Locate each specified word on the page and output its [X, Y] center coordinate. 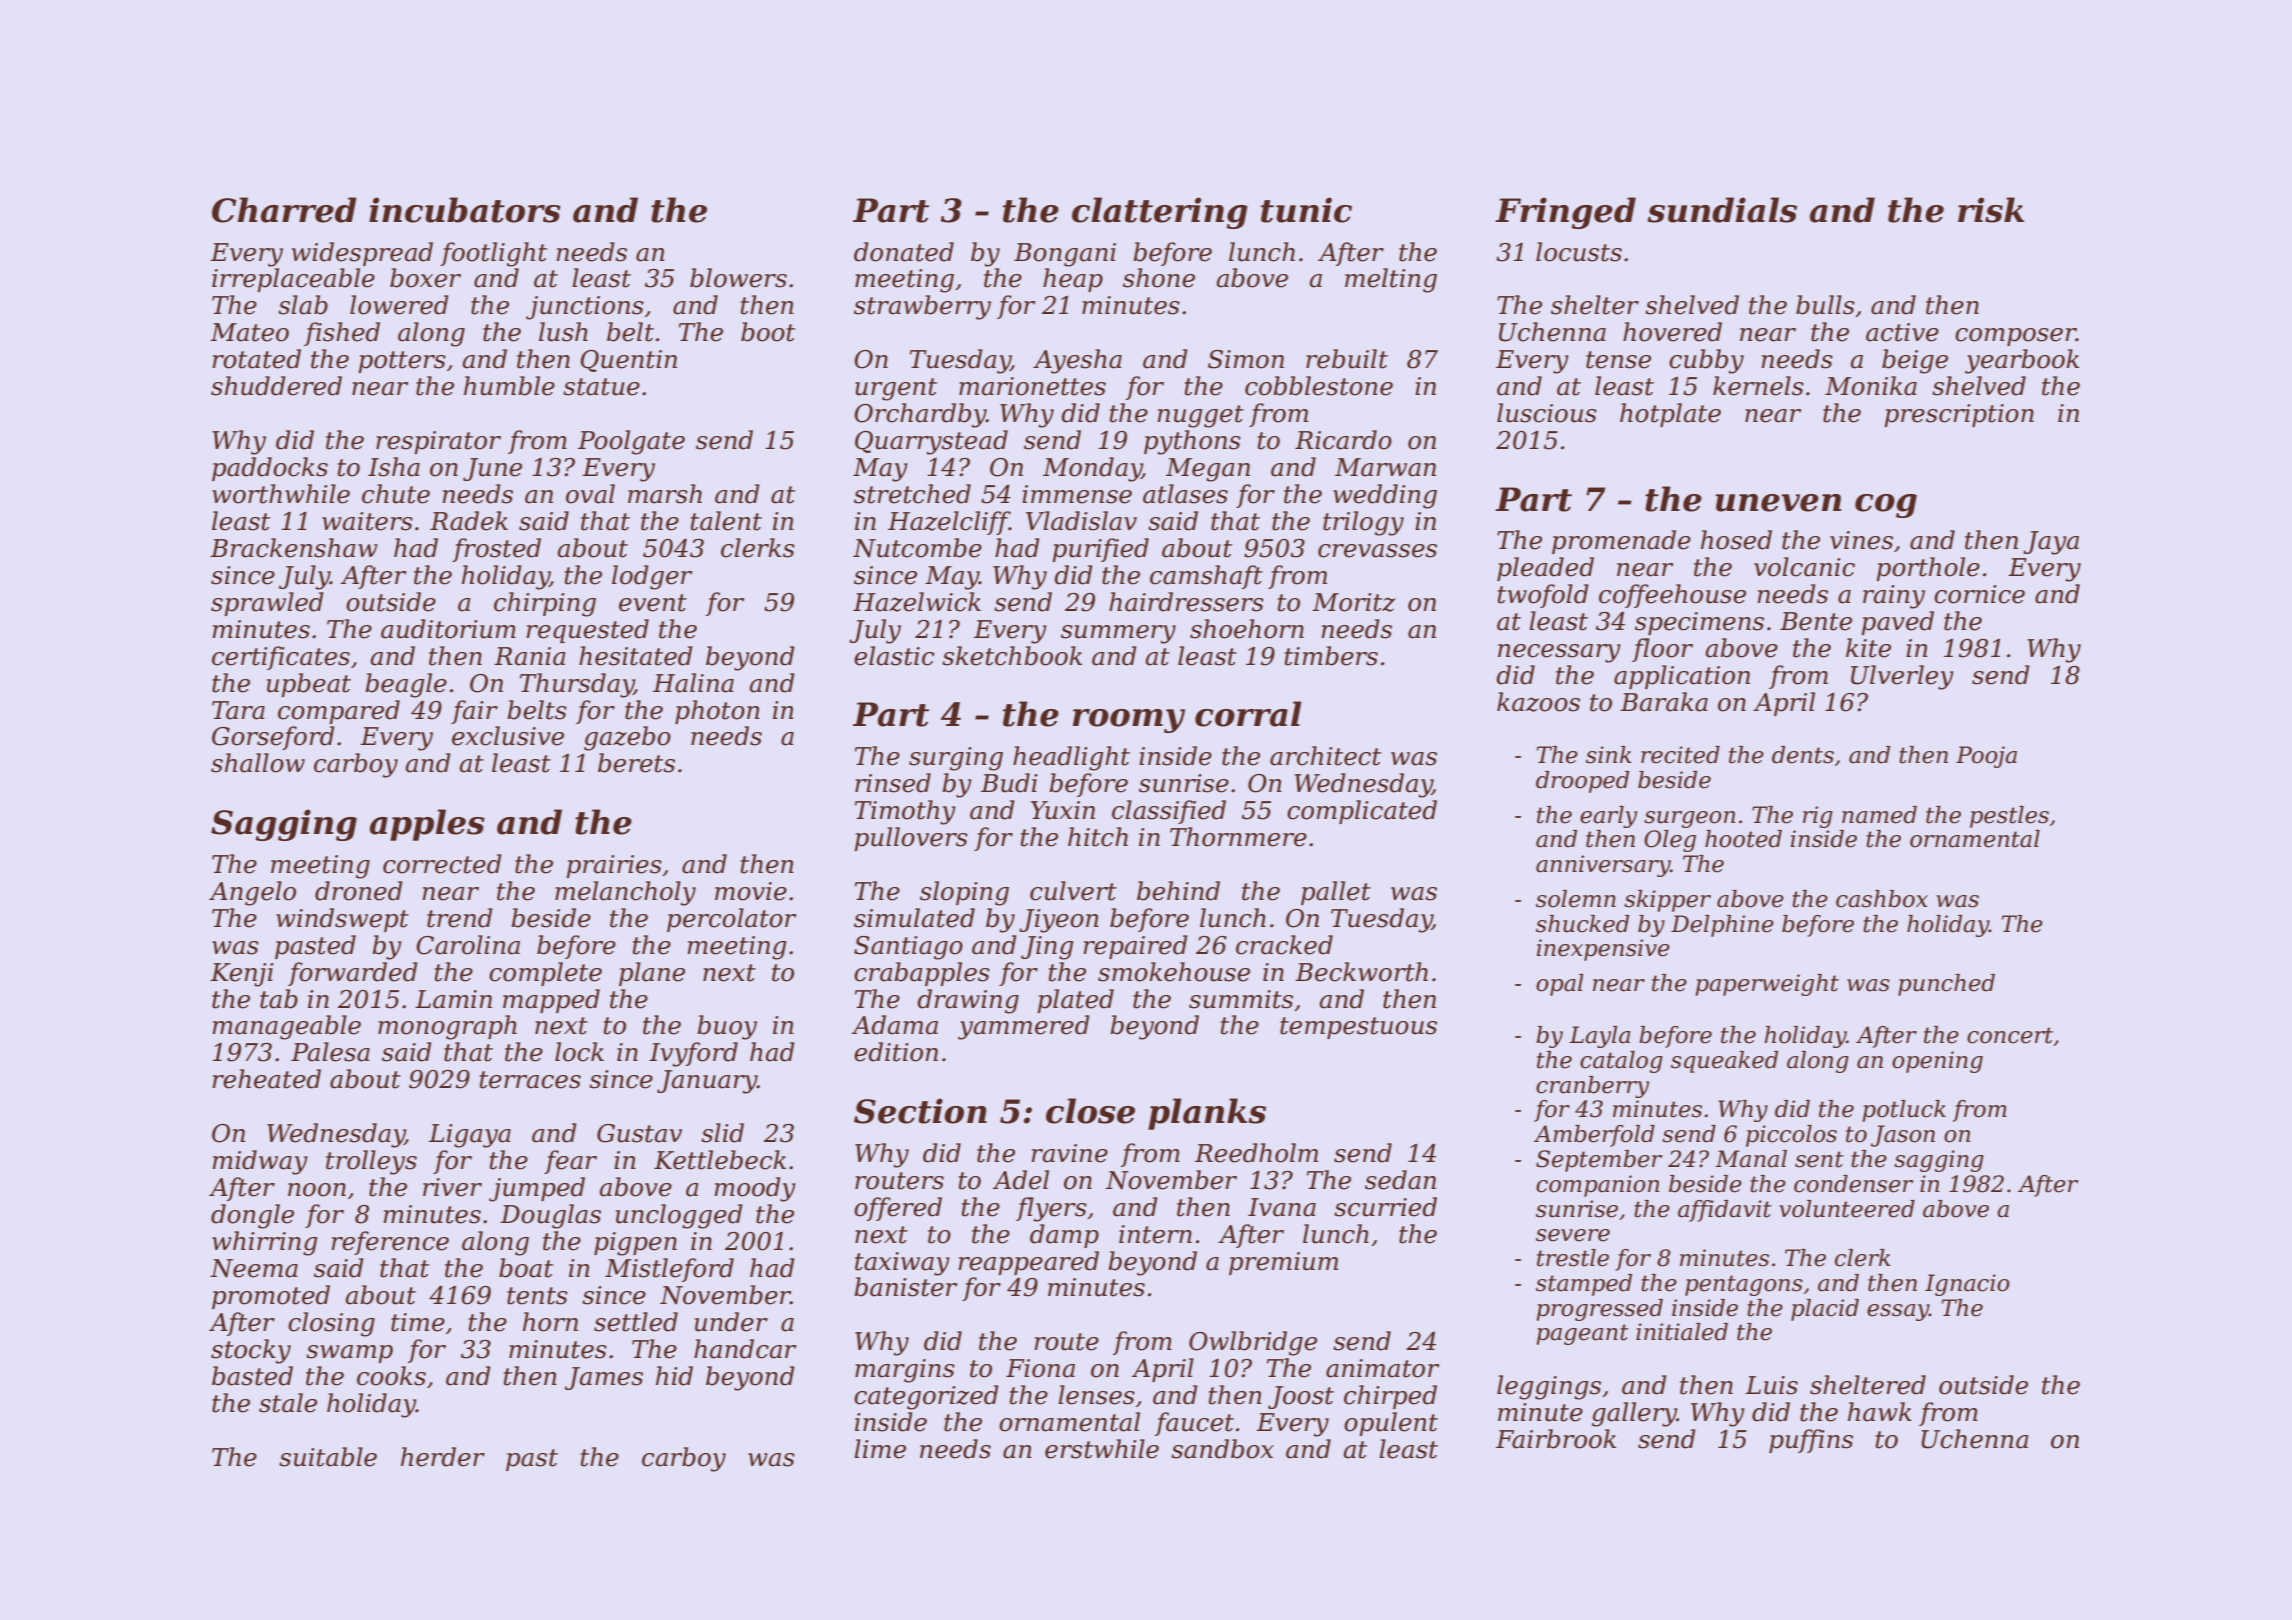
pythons [1192, 442]
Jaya [2051, 543]
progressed [1600, 1310]
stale [288, 1403]
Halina [693, 683]
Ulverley [1902, 677]
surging [956, 759]
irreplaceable [293, 280]
